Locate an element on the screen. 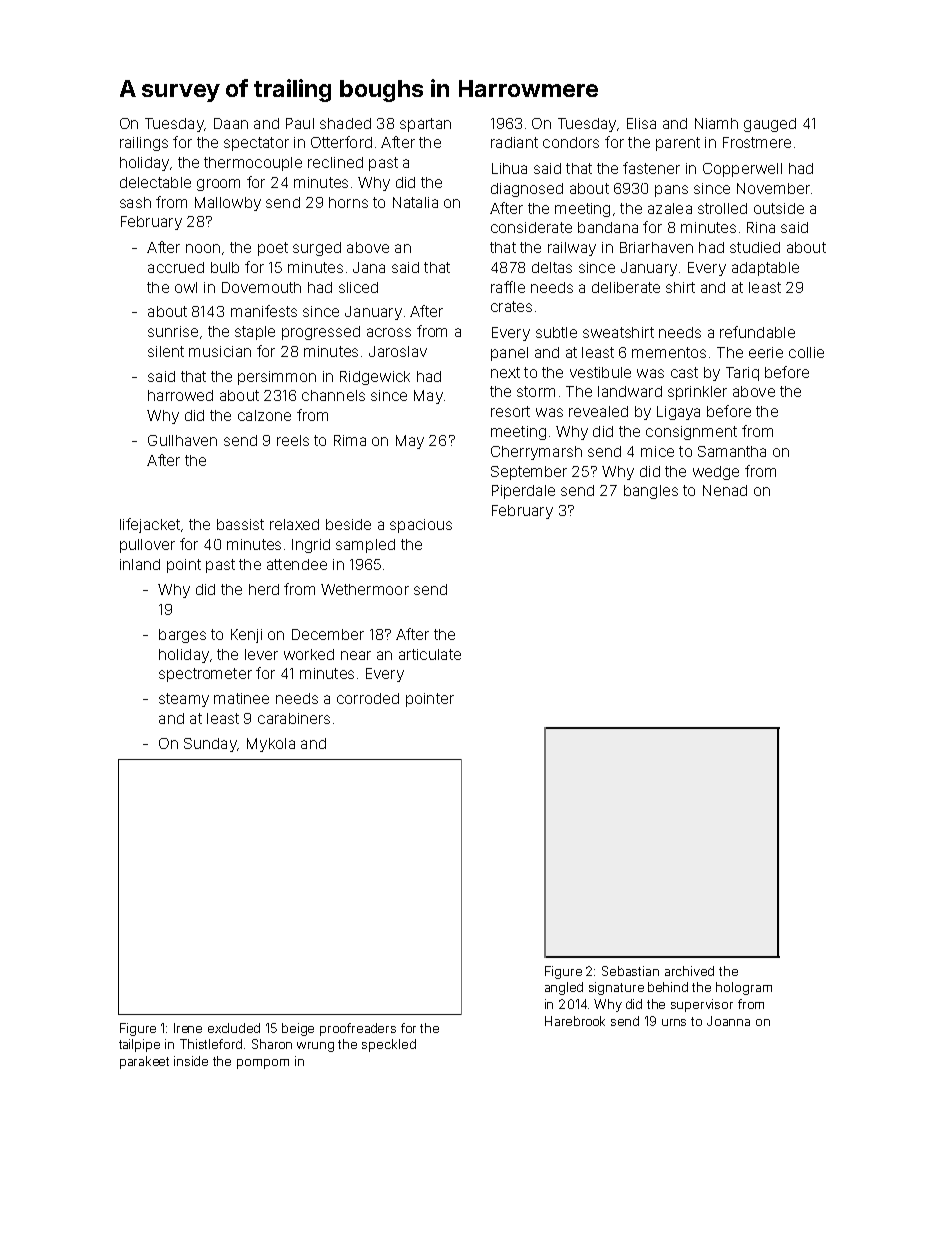  Samantha is located at coordinates (732, 451).
